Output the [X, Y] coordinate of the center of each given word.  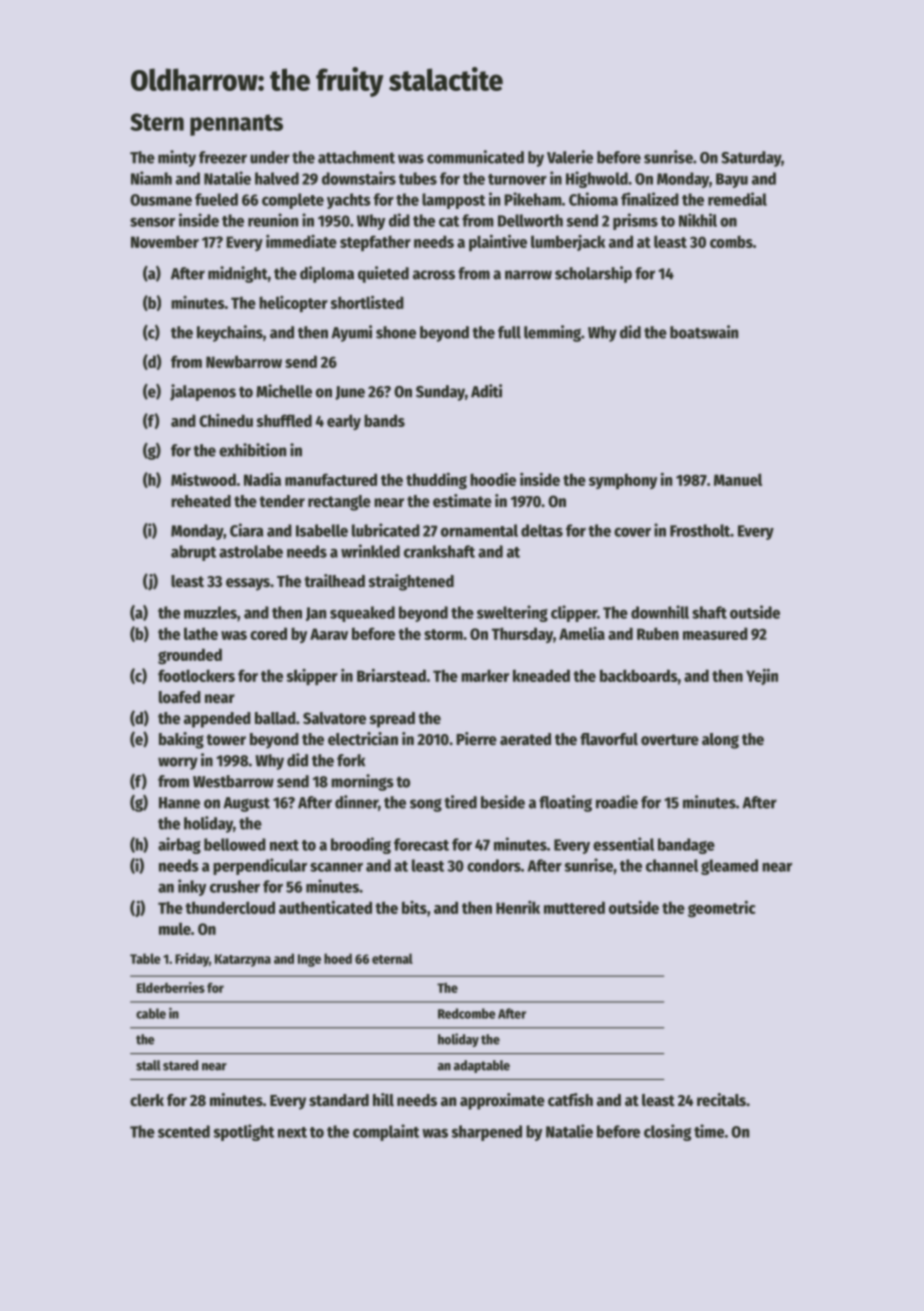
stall [148, 1065]
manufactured [331, 479]
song [426, 805]
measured [715, 633]
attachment [356, 157]
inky [192, 887]
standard [339, 1100]
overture [670, 740]
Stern [157, 122]
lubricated [386, 530]
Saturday [751, 159]
